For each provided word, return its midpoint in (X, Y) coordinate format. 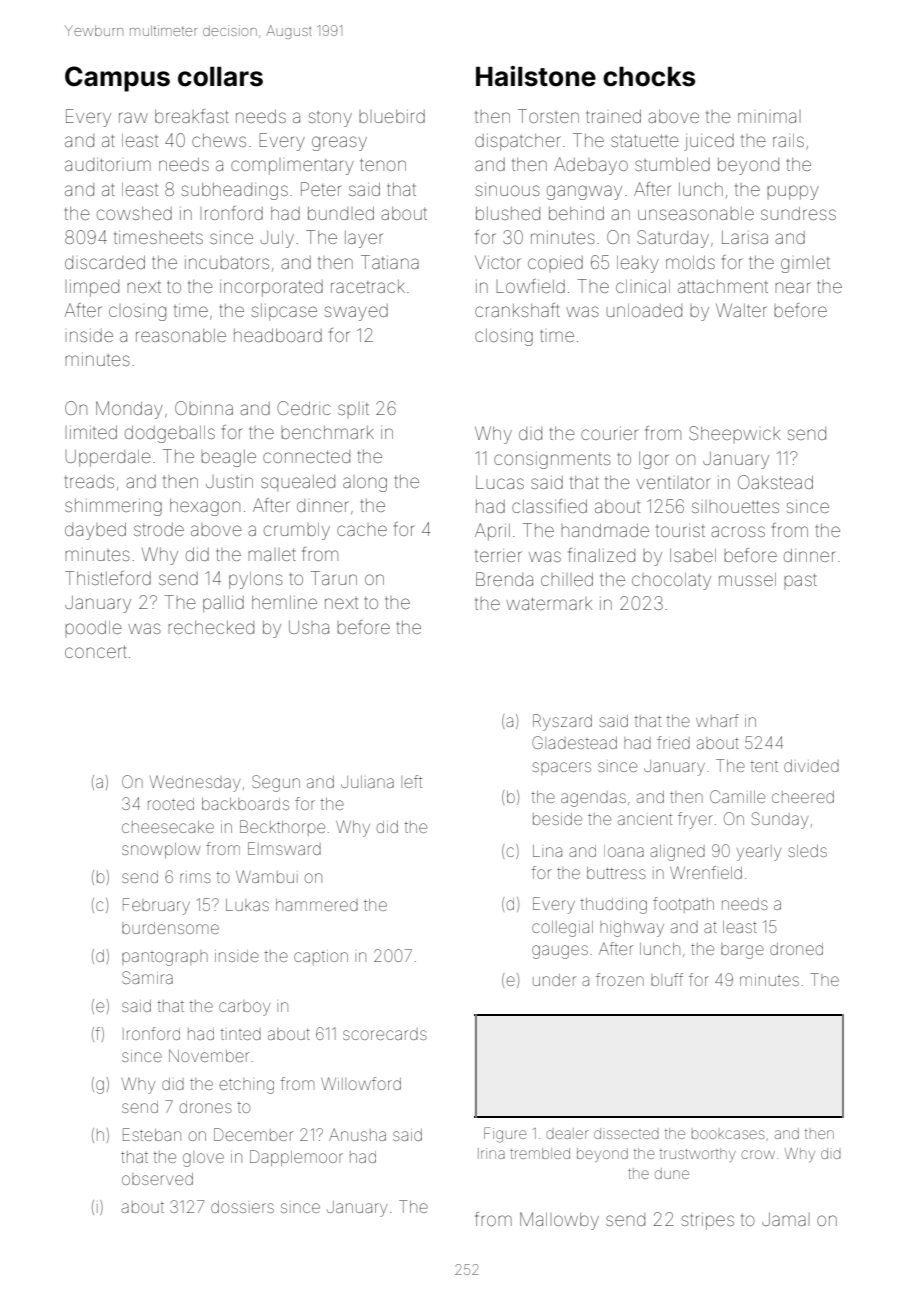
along (365, 484)
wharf (717, 720)
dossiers (242, 1207)
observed (157, 1179)
